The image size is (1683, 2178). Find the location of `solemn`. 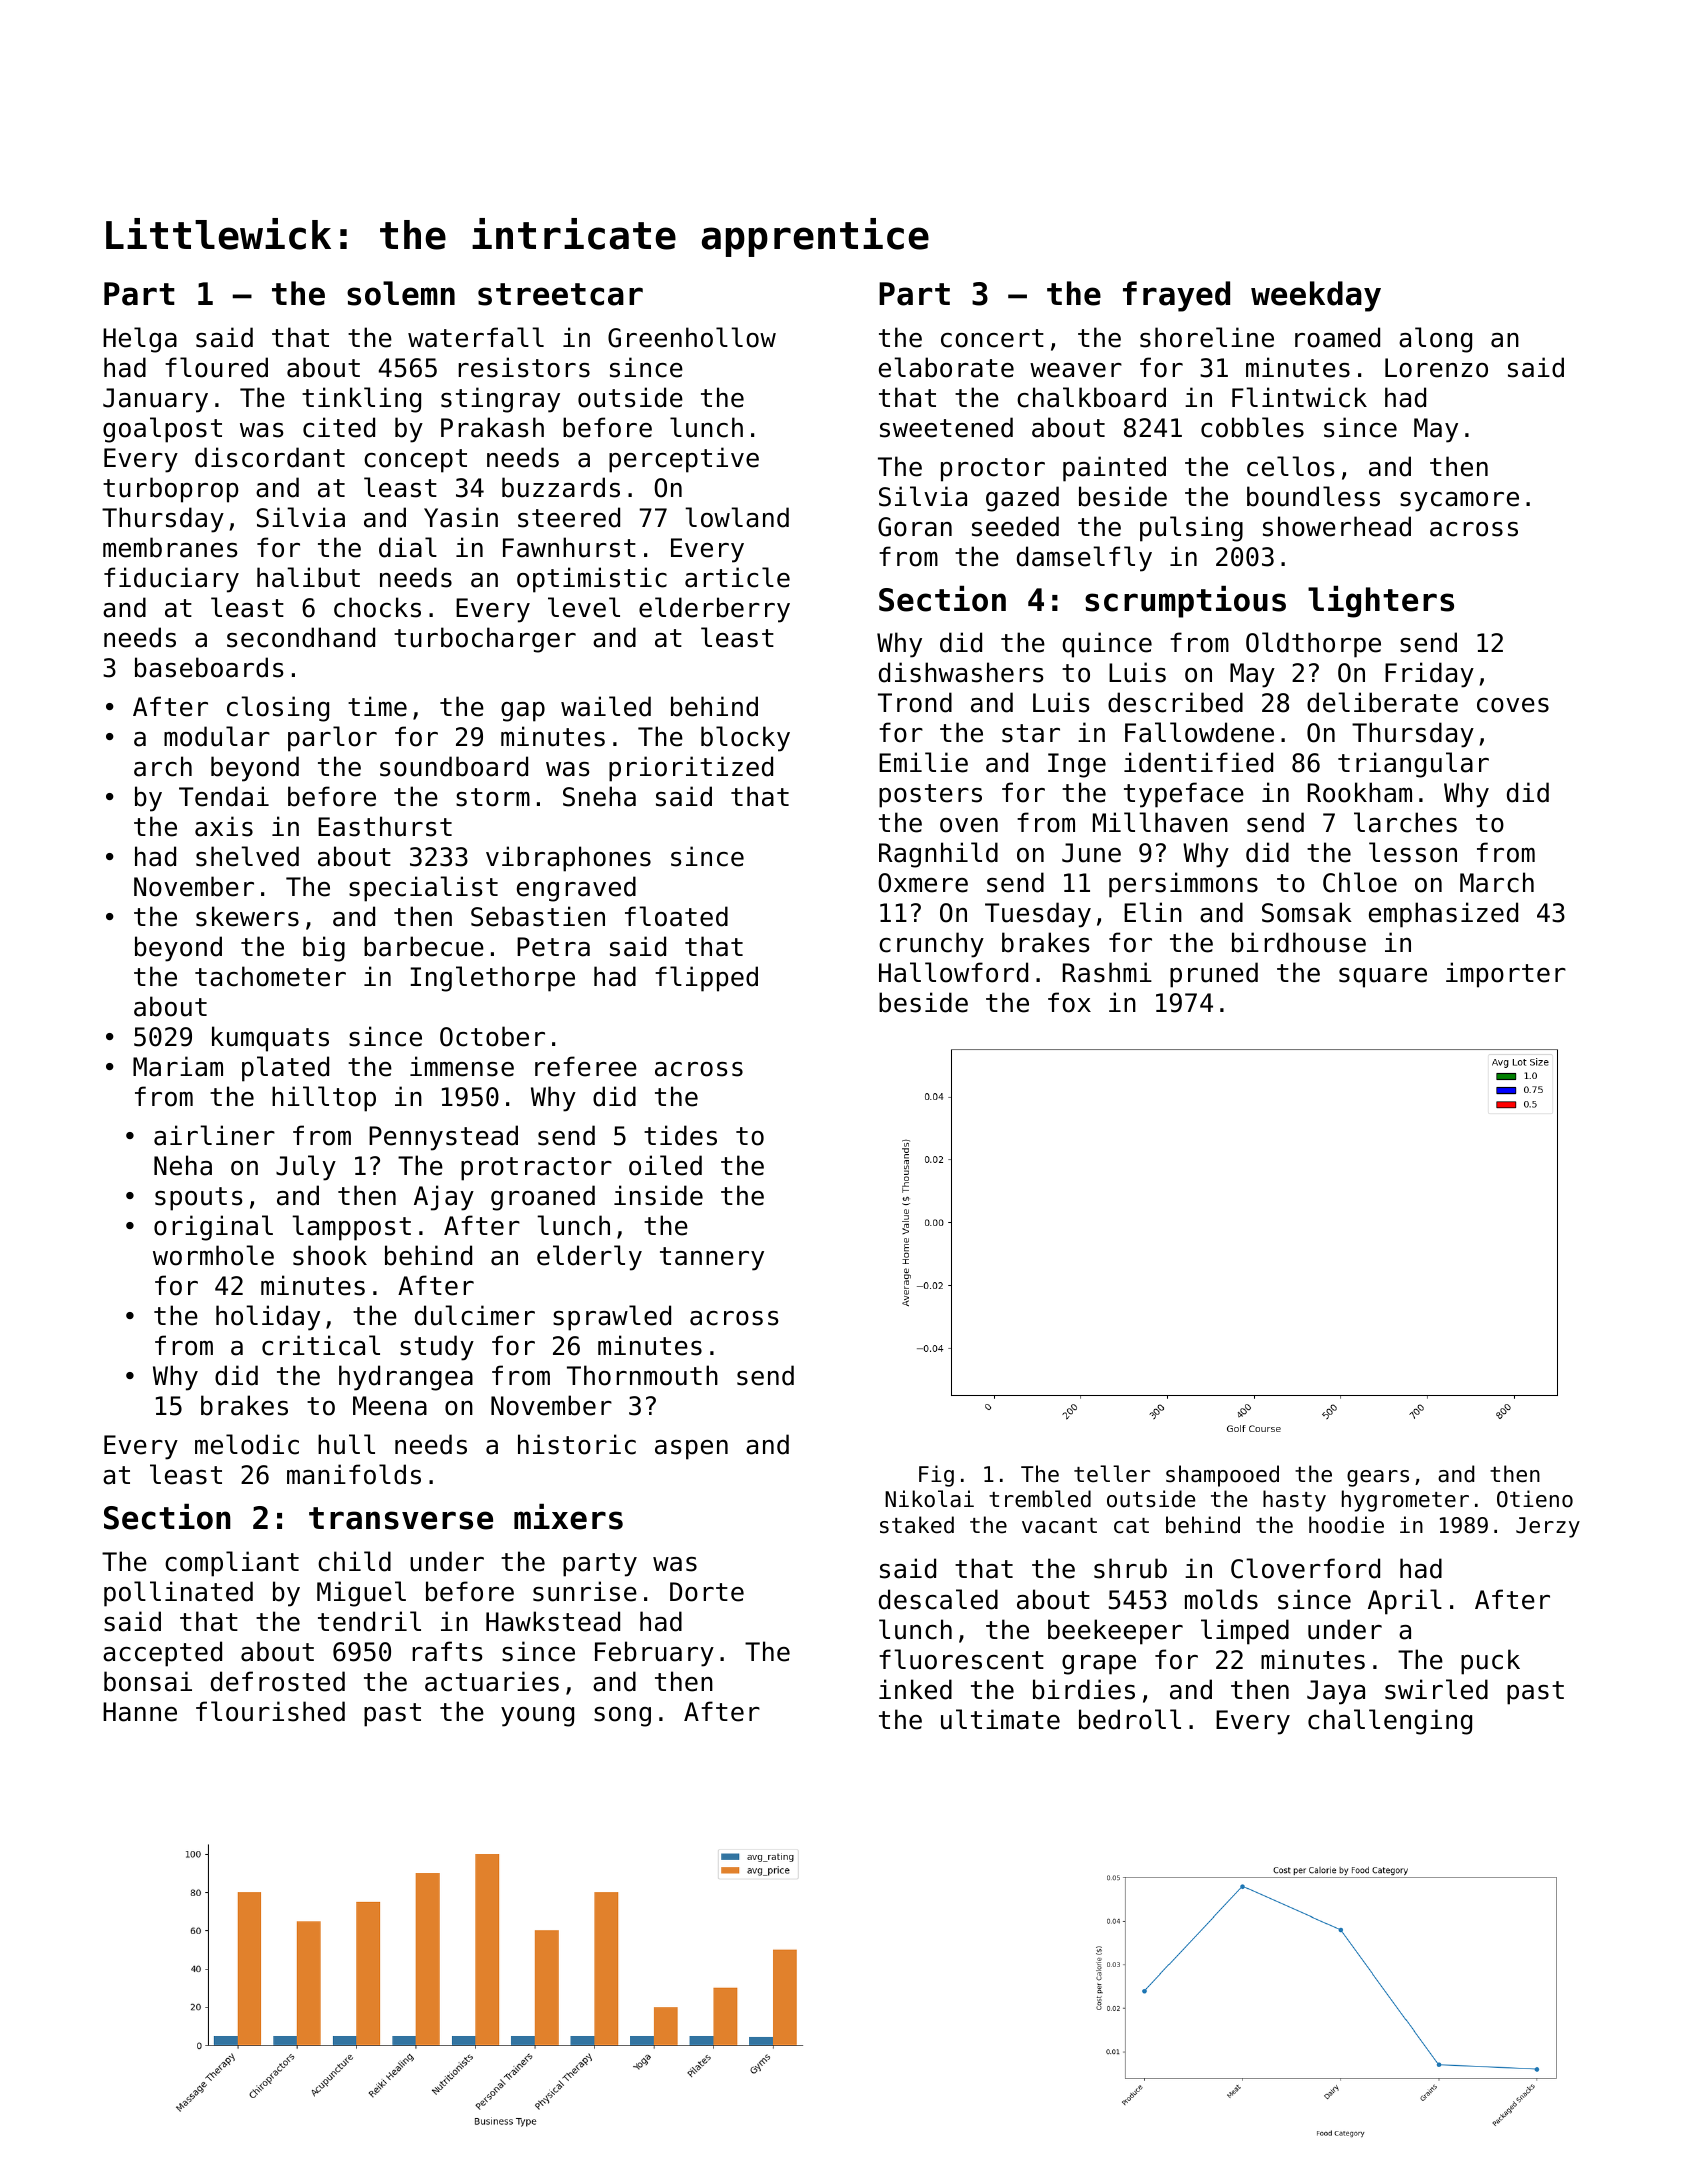

solemn is located at coordinates (401, 293).
